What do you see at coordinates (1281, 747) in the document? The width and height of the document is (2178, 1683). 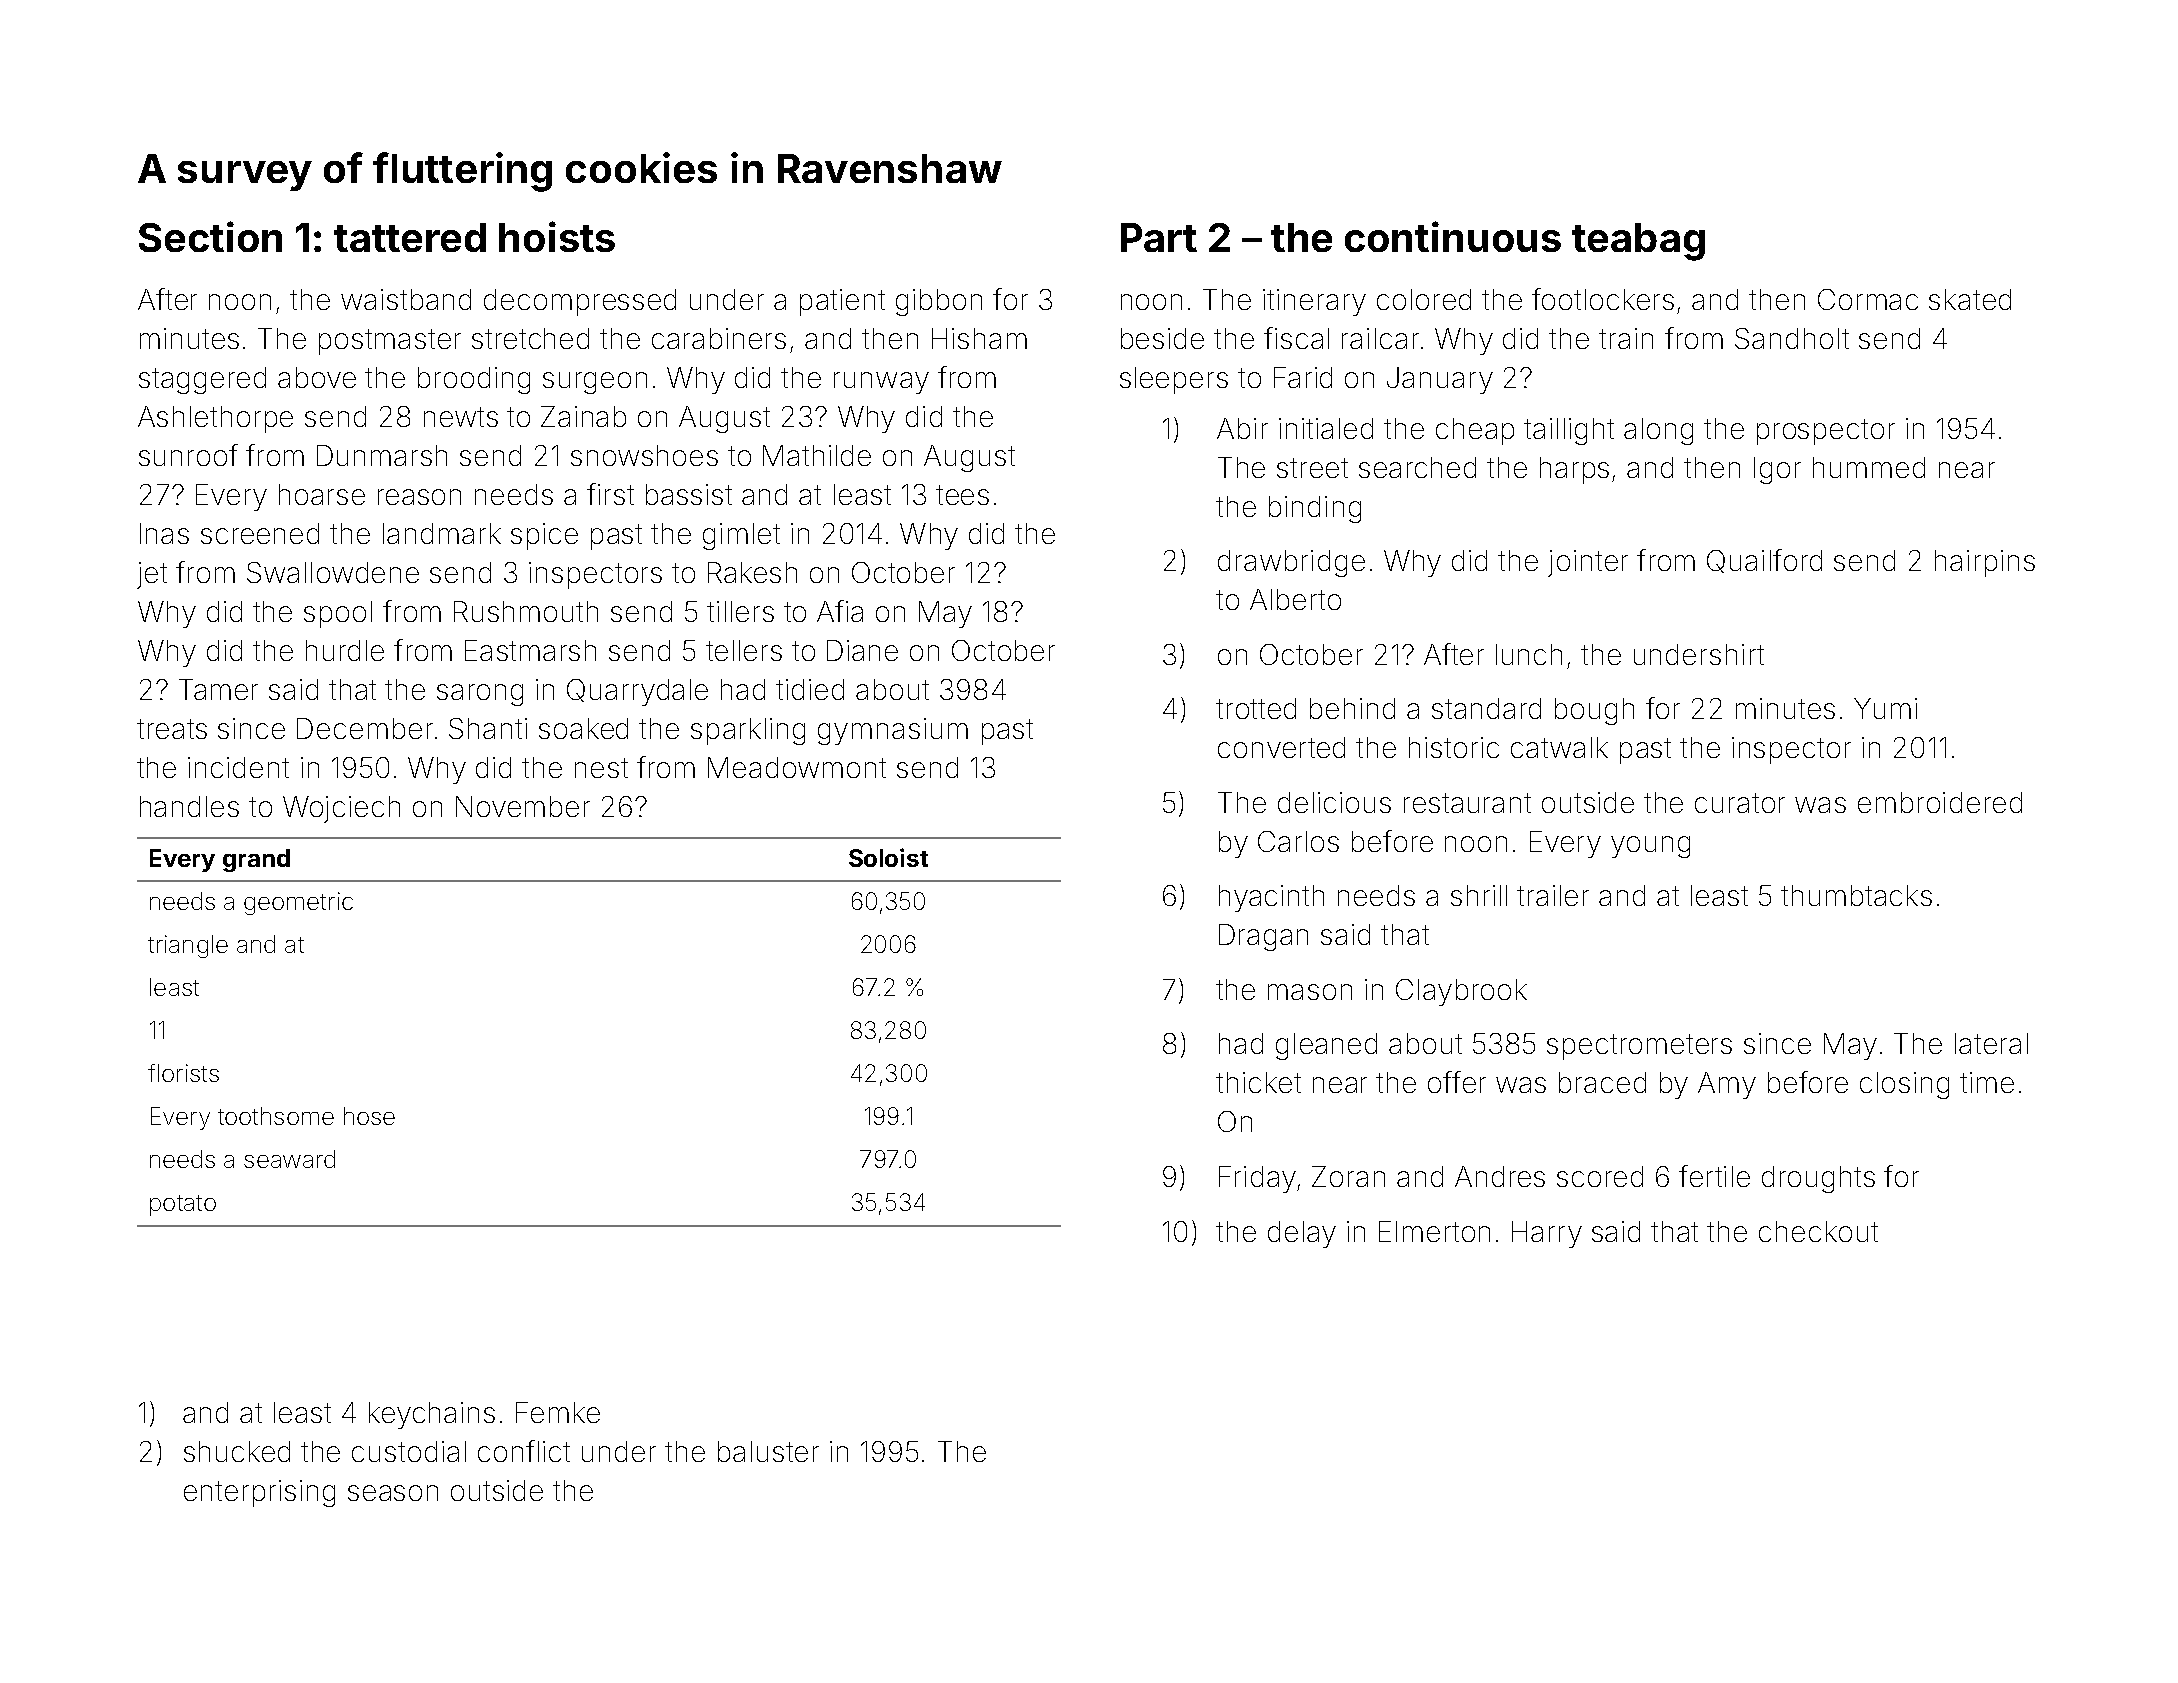 I see `converted` at bounding box center [1281, 747].
